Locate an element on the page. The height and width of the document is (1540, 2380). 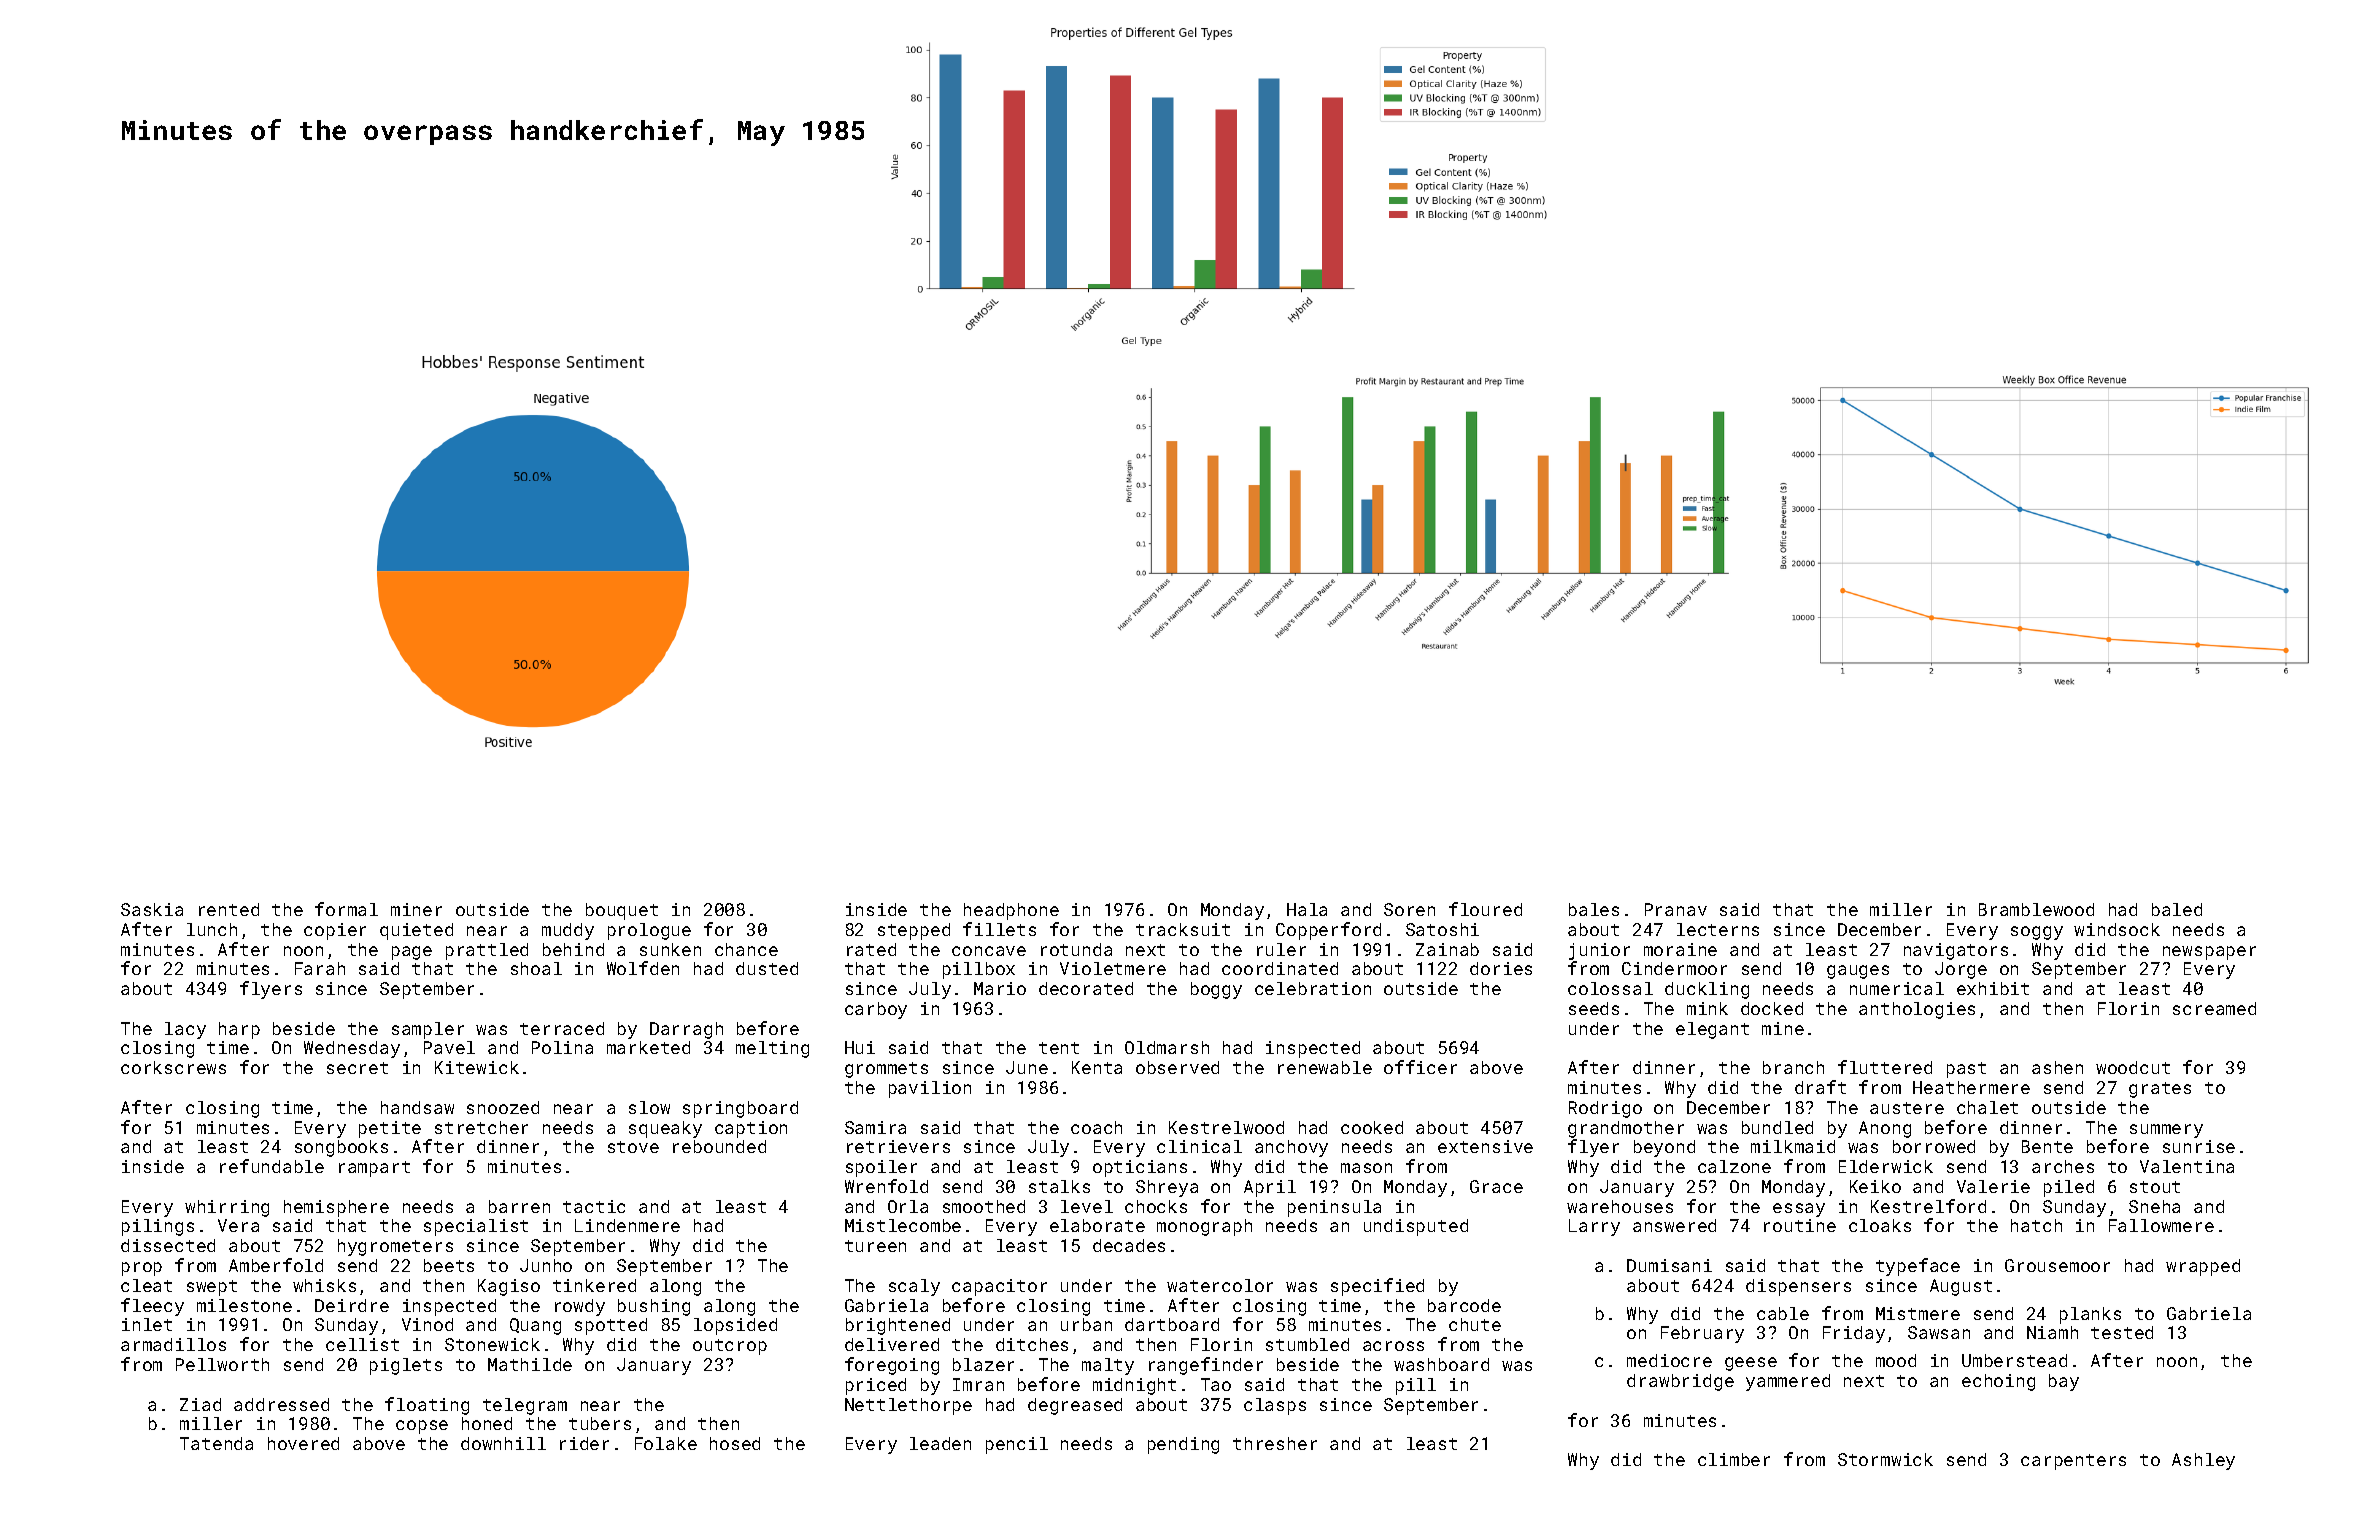
capacitor is located at coordinates (999, 1287).
